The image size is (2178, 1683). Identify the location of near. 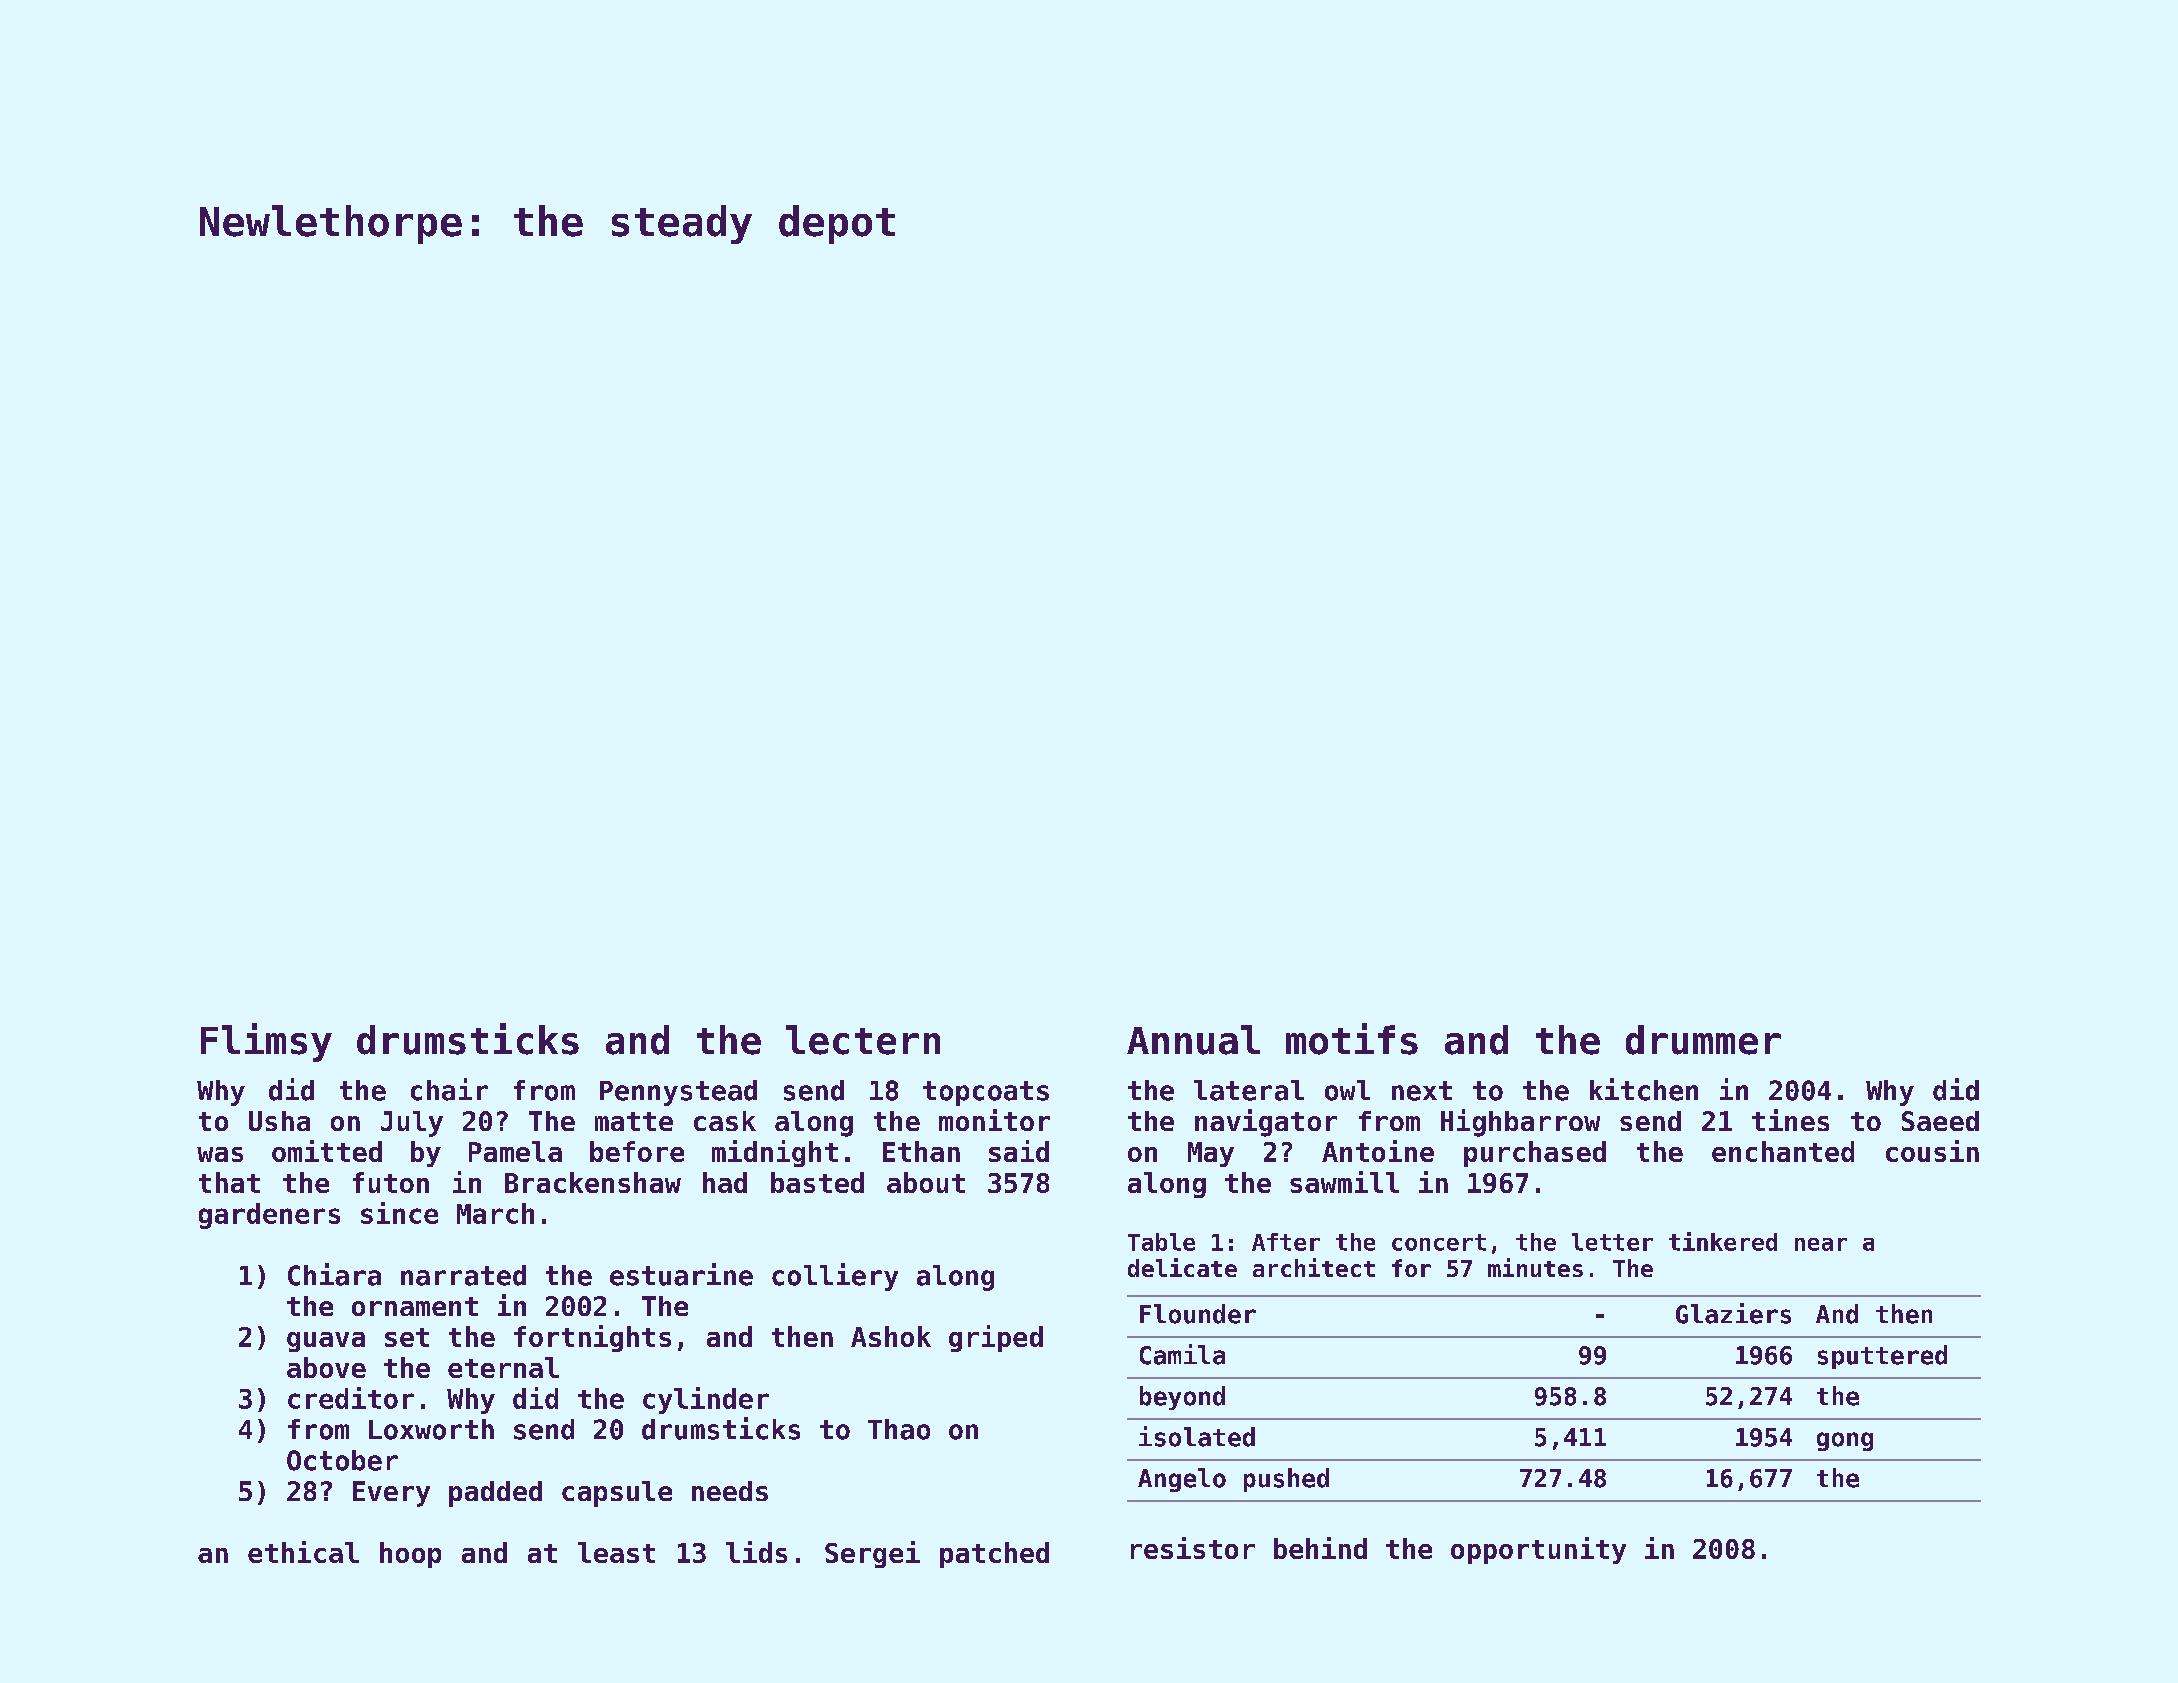
(1821, 1244).
